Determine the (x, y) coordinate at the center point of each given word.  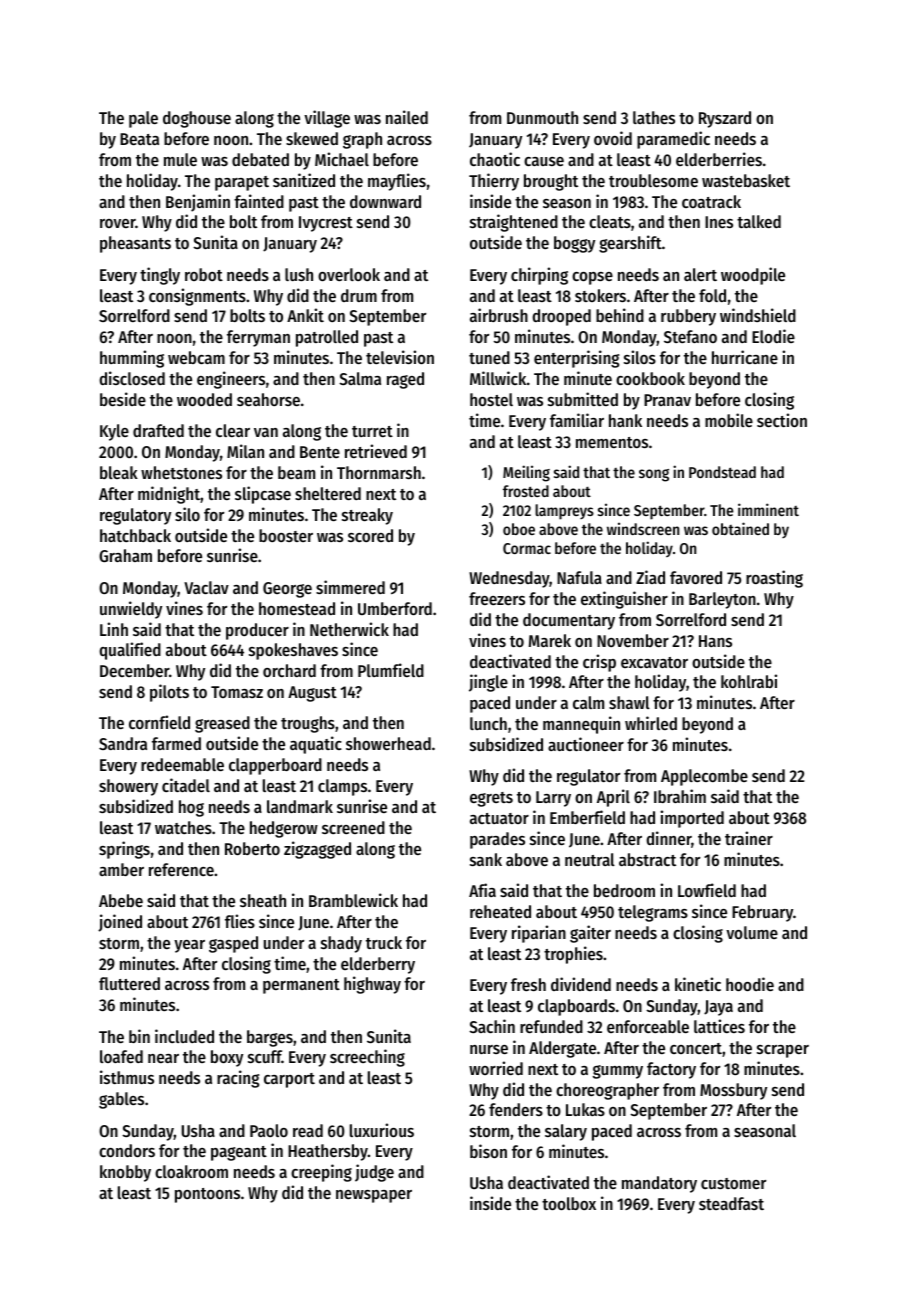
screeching (367, 1058)
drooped (561, 317)
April (613, 798)
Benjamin (198, 203)
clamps (342, 787)
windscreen (643, 528)
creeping (321, 1173)
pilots (169, 693)
